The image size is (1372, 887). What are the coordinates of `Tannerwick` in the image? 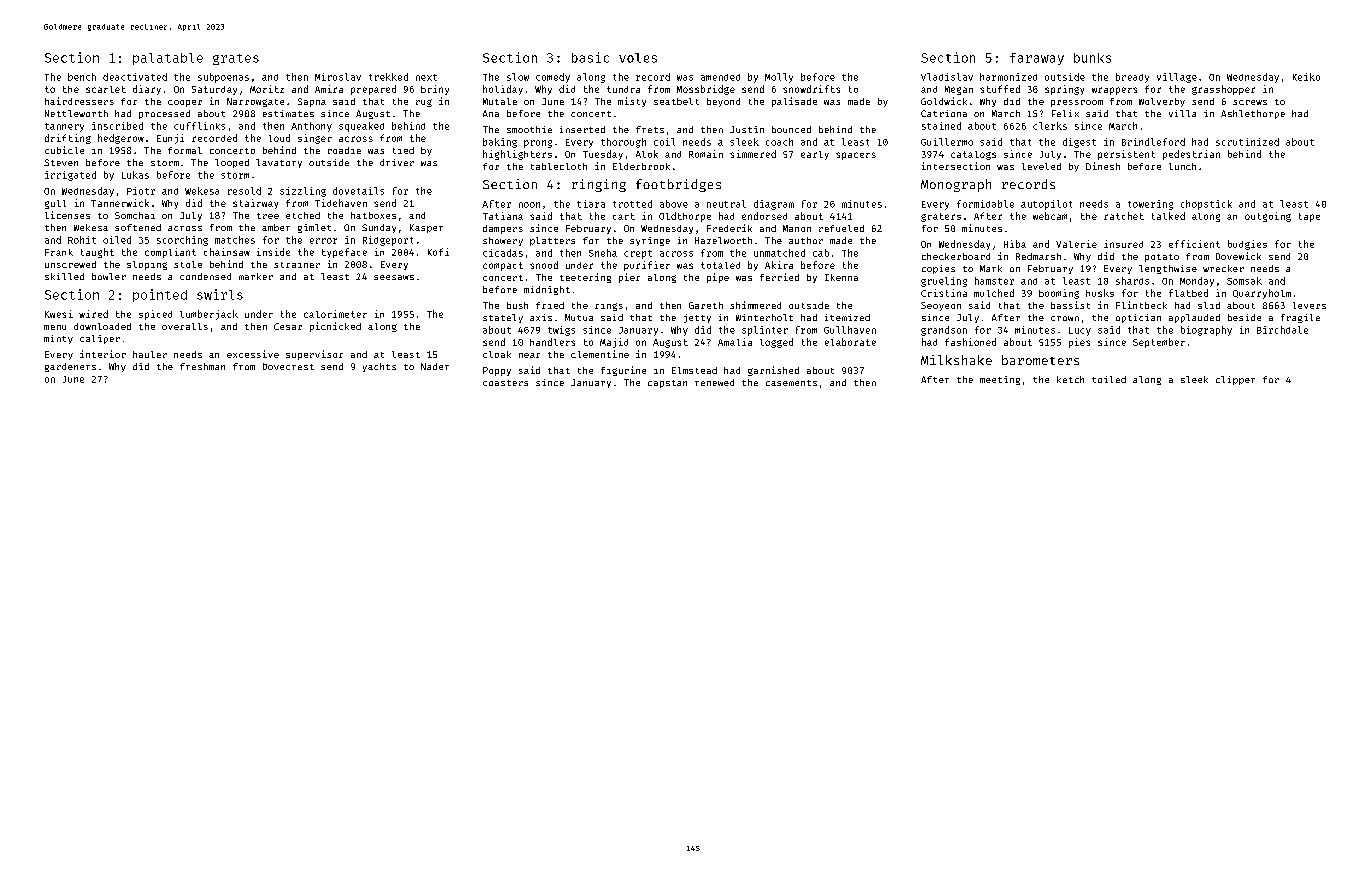 It's located at (120, 203).
